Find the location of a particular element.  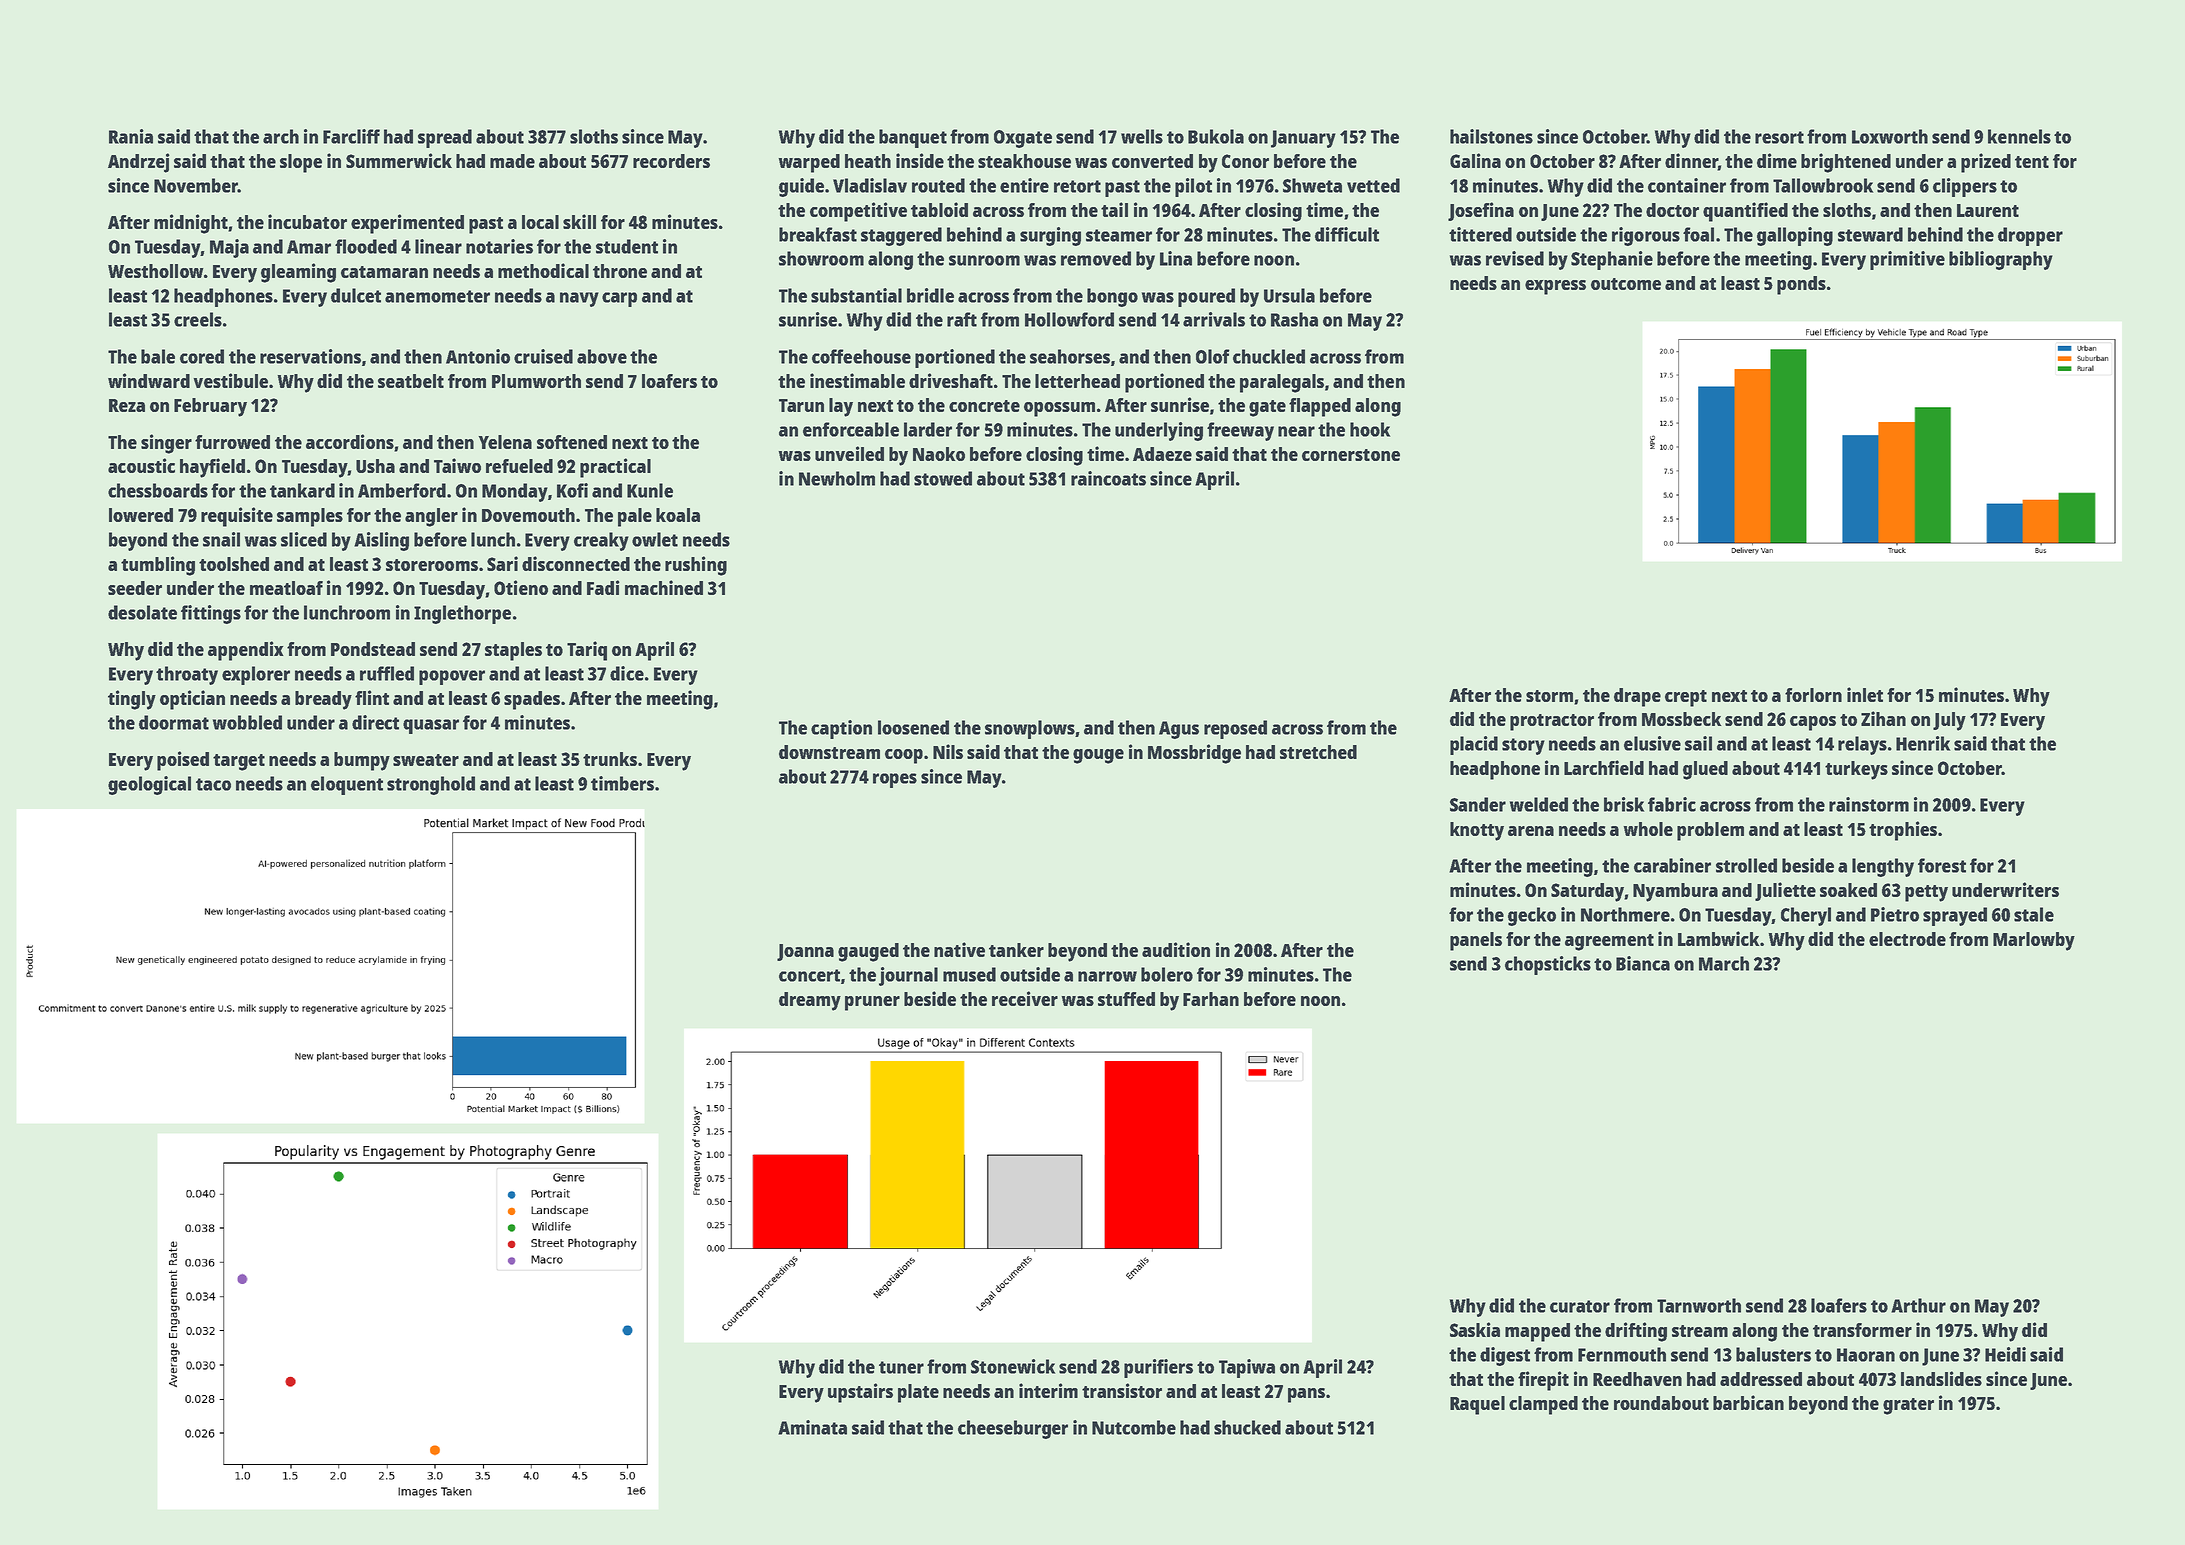

drape is located at coordinates (1637, 697).
